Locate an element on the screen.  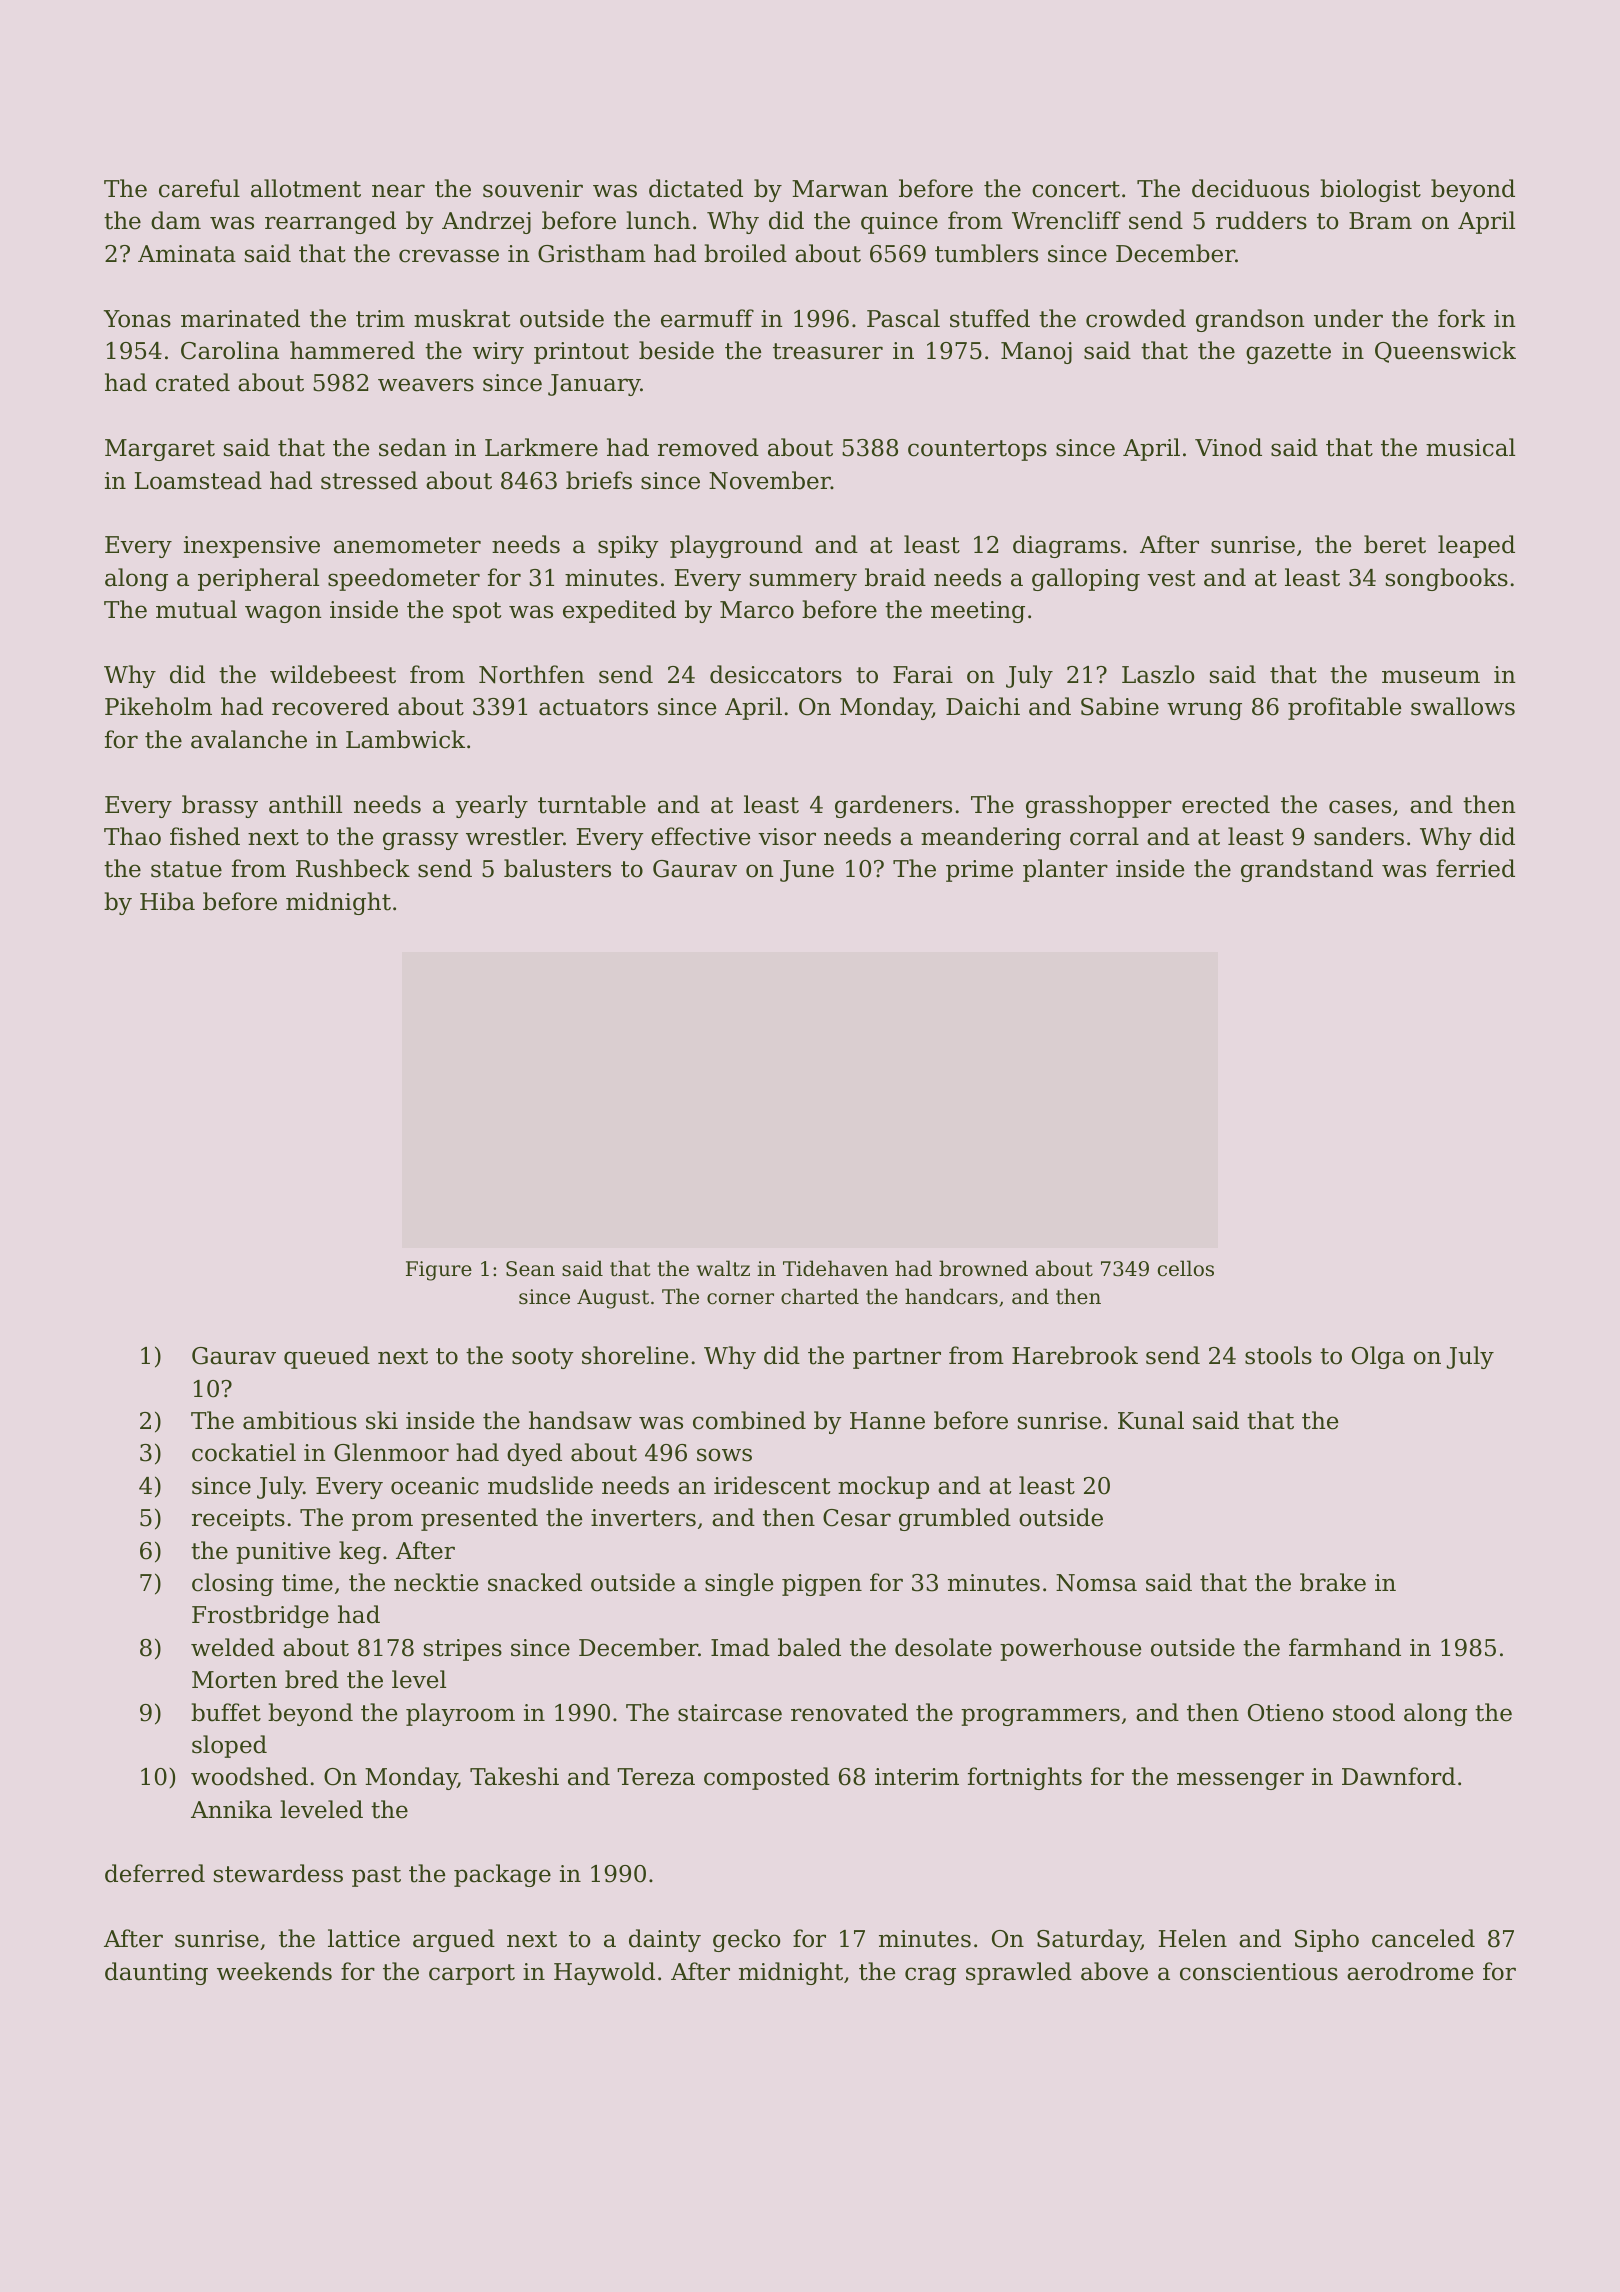
welded is located at coordinates (233, 1647).
